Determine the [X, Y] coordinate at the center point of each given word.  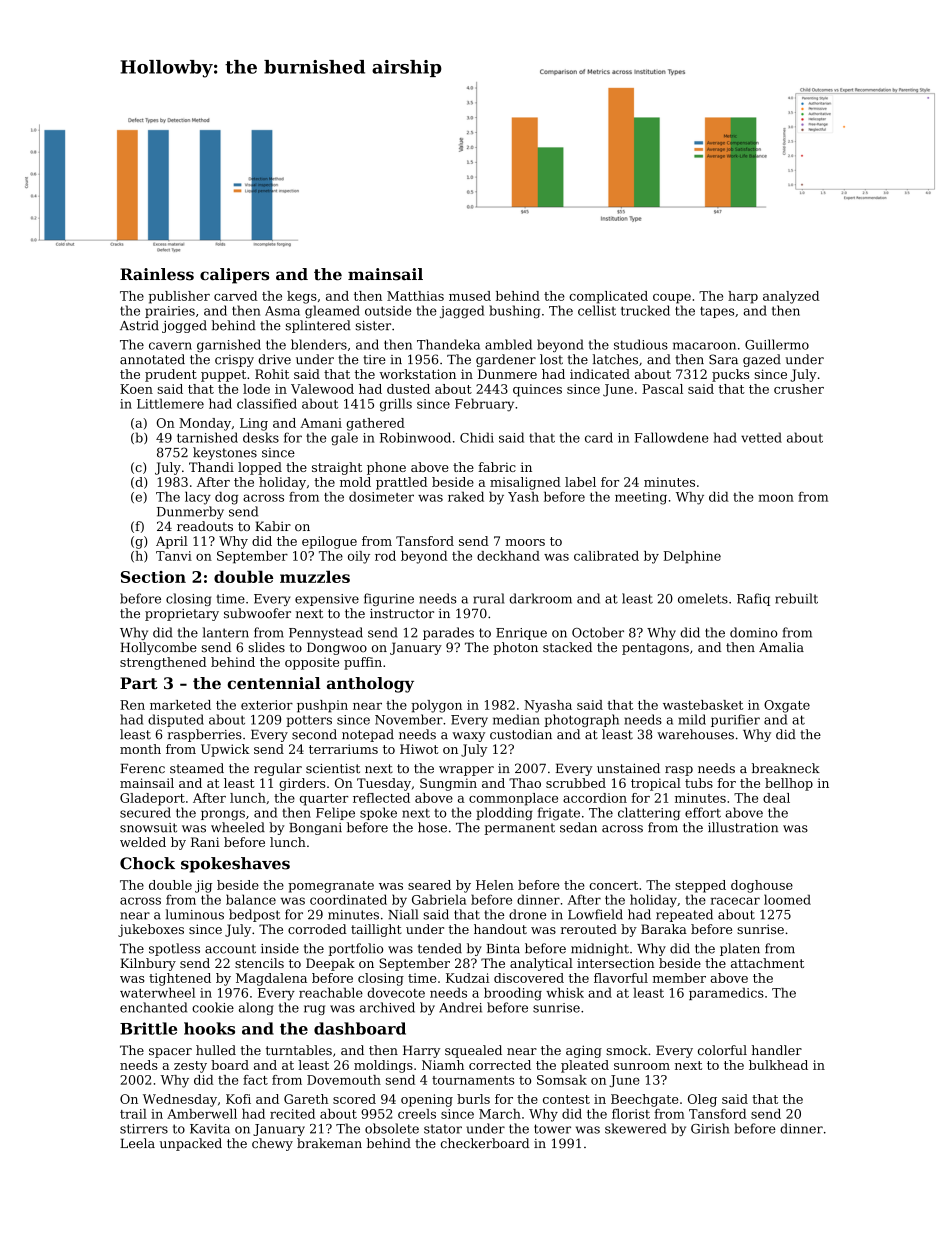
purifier [735, 720]
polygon [436, 706]
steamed [197, 768]
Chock [147, 863]
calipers [234, 276]
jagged [462, 312]
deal [776, 798]
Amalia [781, 647]
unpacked [191, 1144]
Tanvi [174, 556]
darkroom [541, 598]
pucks [730, 375]
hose [432, 827]
